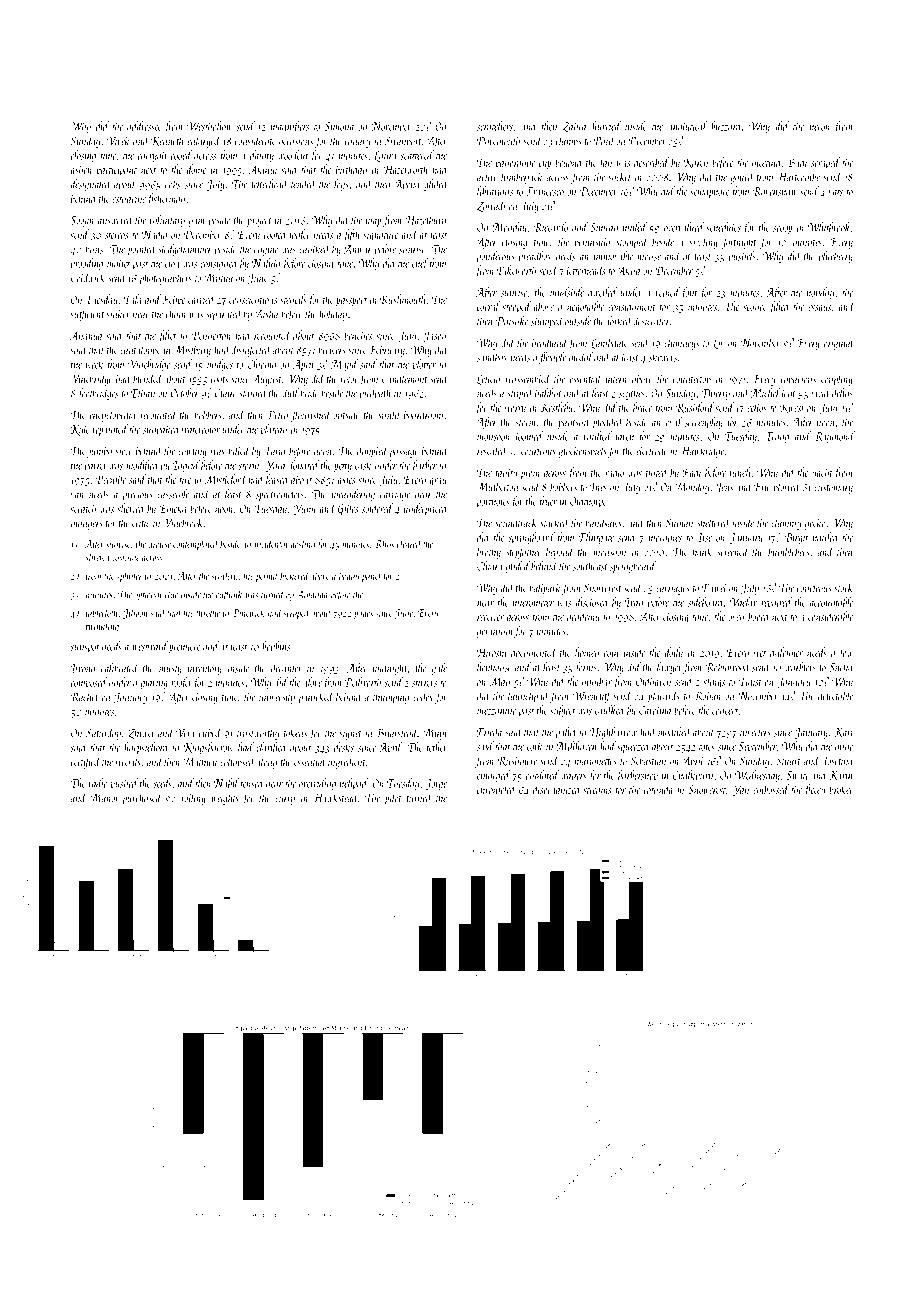 The width and height of the screenshot is (924, 1308). Describe the element at coordinates (407, 184) in the screenshot. I see `Abena` at that location.
